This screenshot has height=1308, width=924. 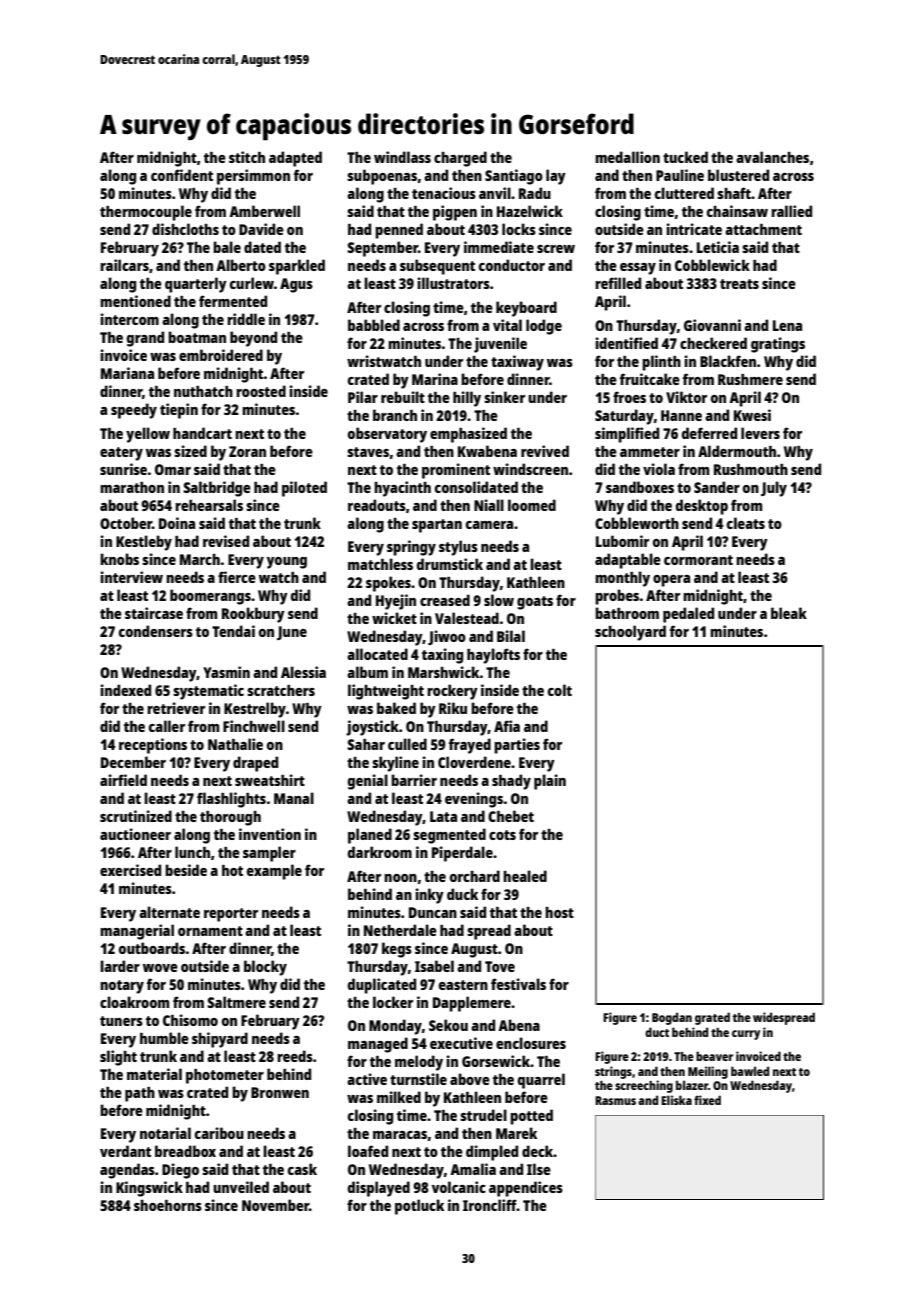 What do you see at coordinates (778, 345) in the screenshot?
I see `gratings` at bounding box center [778, 345].
